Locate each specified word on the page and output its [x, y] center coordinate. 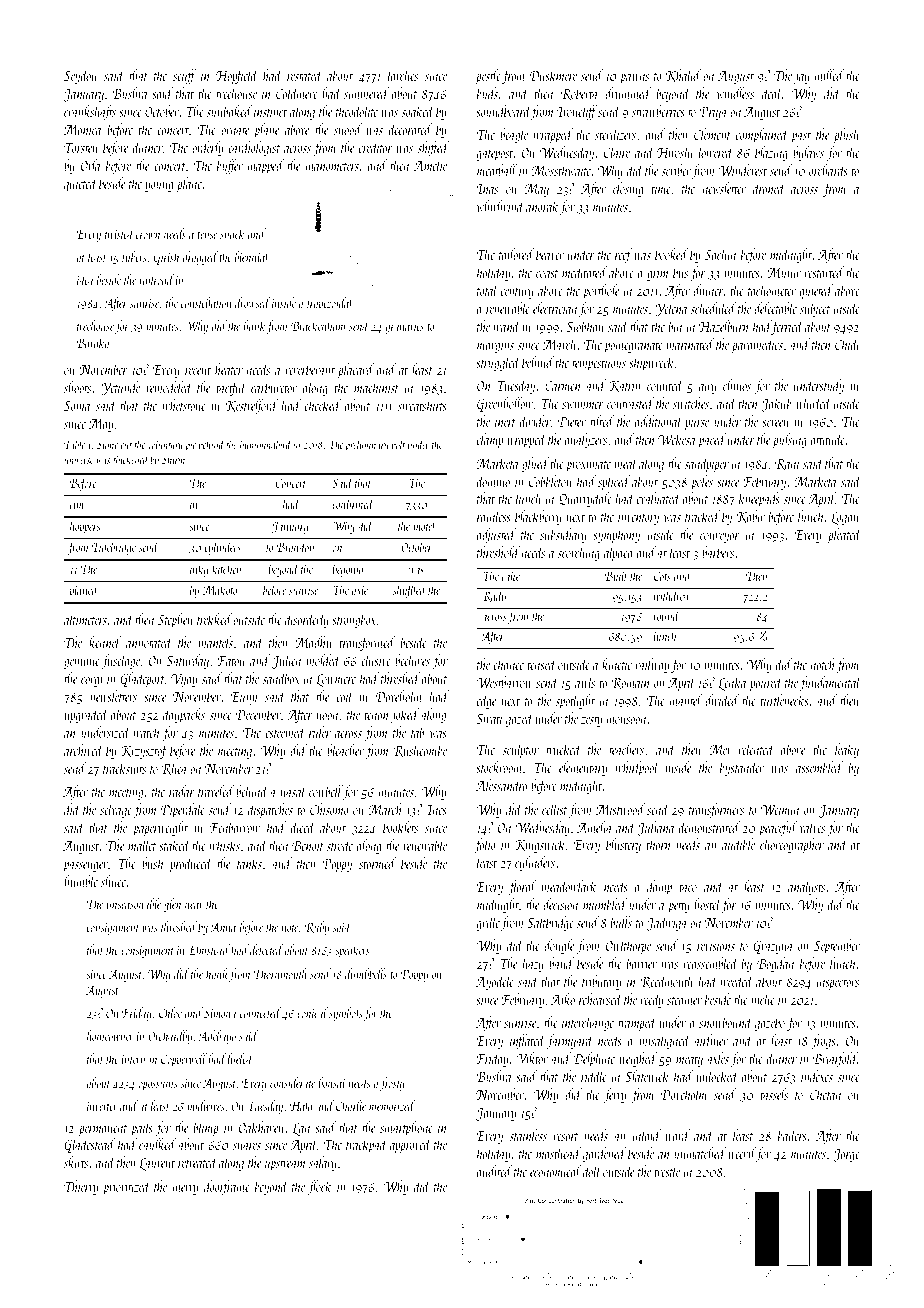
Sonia [77, 405]
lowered [716, 152]
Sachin [721, 254]
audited [494, 1171]
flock [320, 1187]
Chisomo [329, 809]
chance [508, 664]
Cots [662, 576]
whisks [225, 845]
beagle [514, 135]
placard [356, 370]
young [159, 187]
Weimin [780, 810]
